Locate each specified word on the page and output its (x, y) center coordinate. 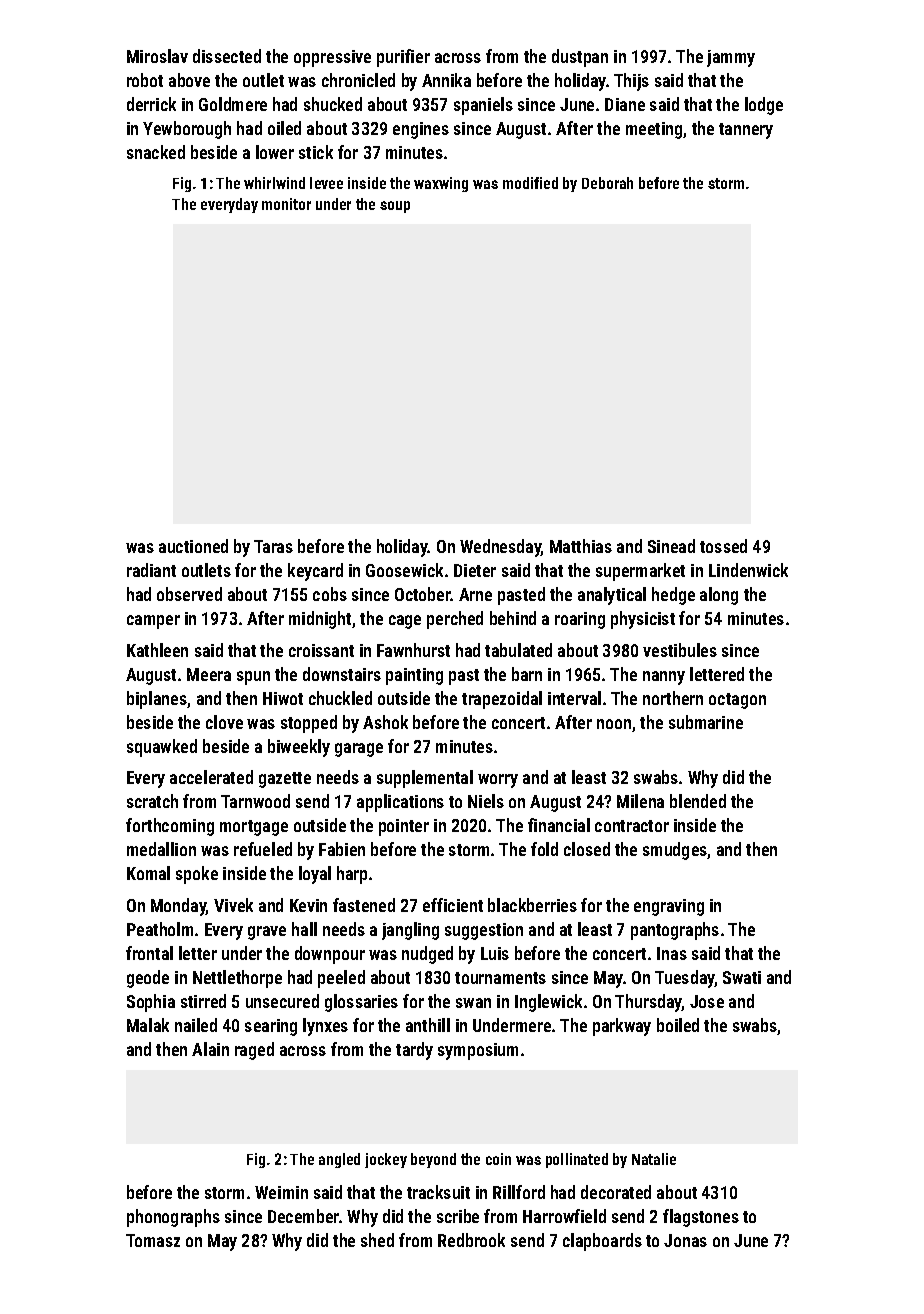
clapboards (602, 1242)
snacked (156, 152)
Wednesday (500, 548)
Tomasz (153, 1240)
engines (421, 130)
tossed (723, 546)
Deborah (607, 183)
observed (189, 594)
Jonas (685, 1240)
